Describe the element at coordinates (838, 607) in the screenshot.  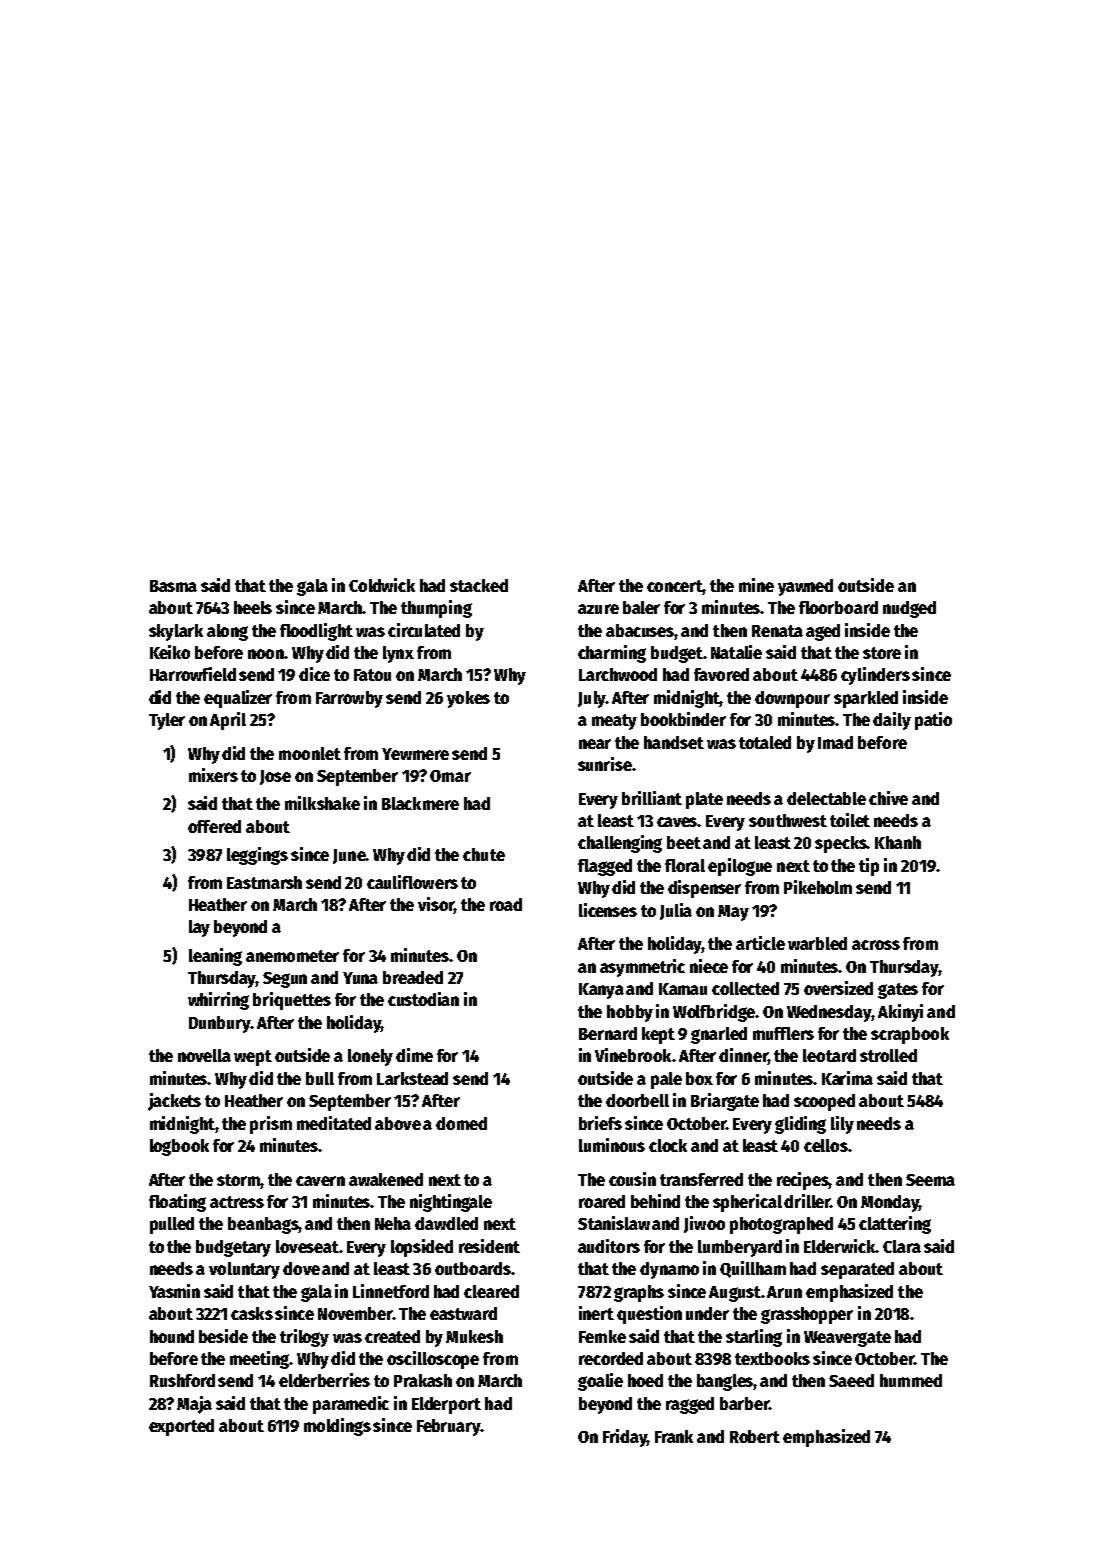
I see `floorboard` at that location.
